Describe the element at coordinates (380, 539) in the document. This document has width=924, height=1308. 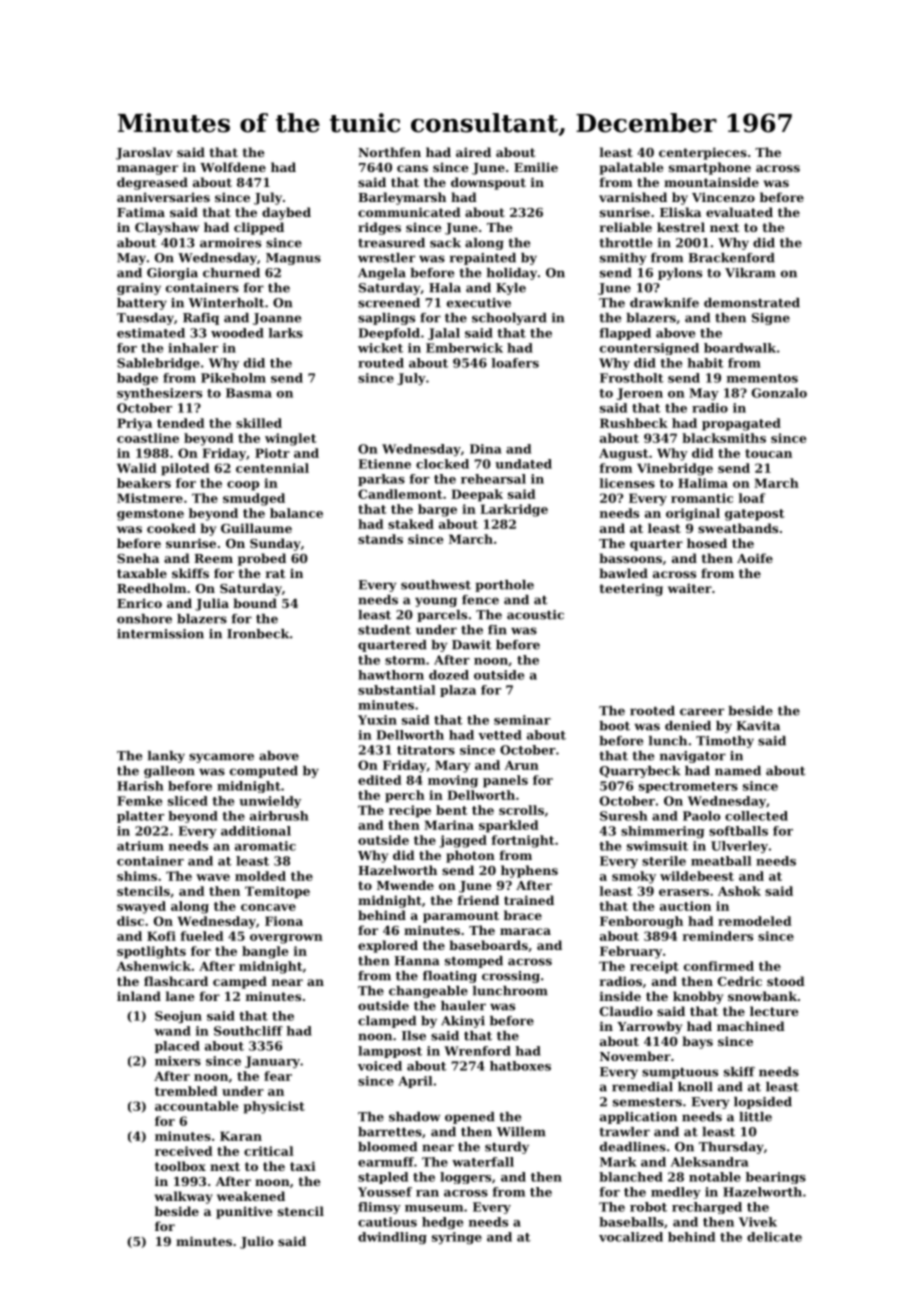
I see `stands` at that location.
